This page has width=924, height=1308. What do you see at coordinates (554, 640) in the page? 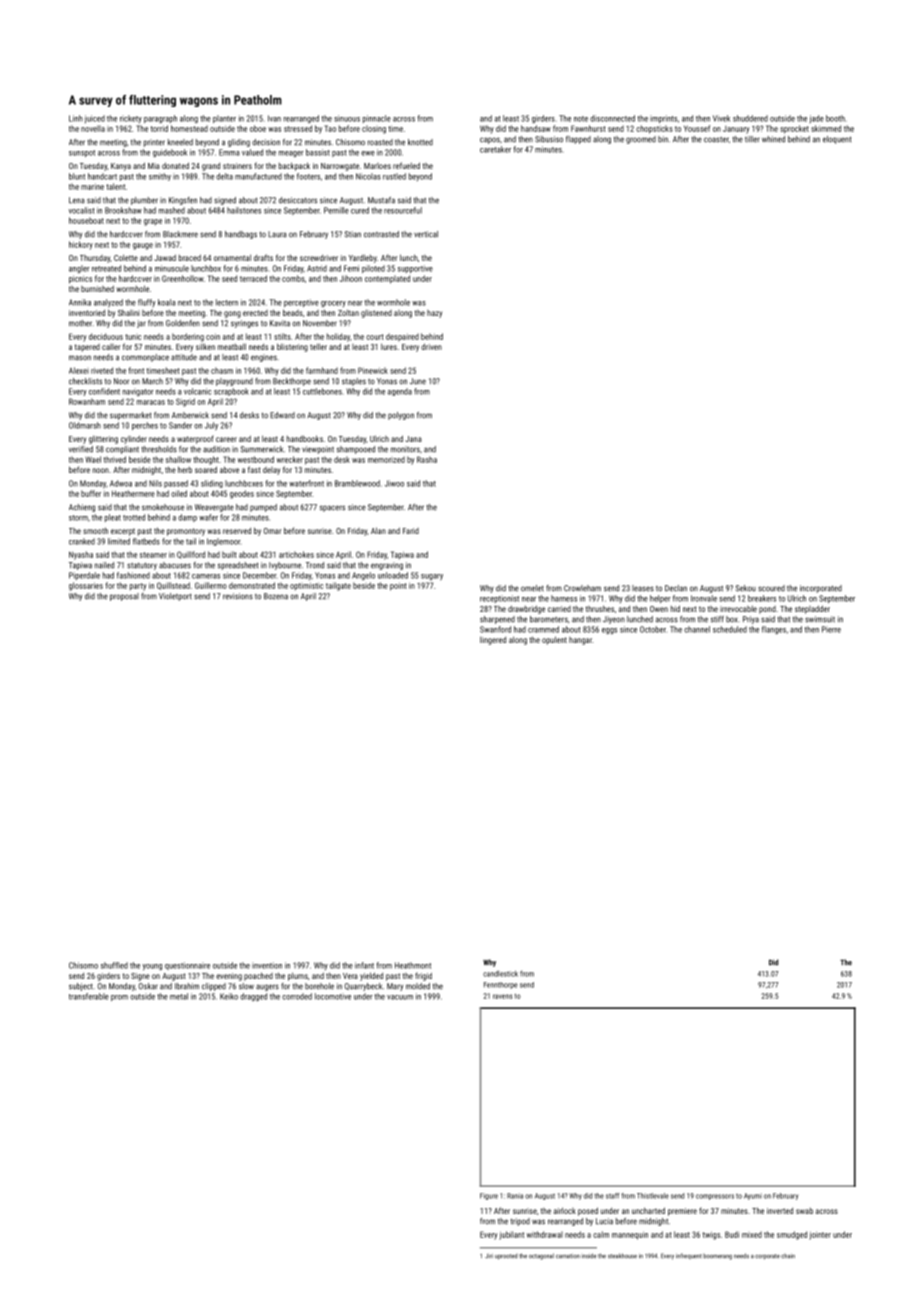
I see `opulent` at bounding box center [554, 640].
